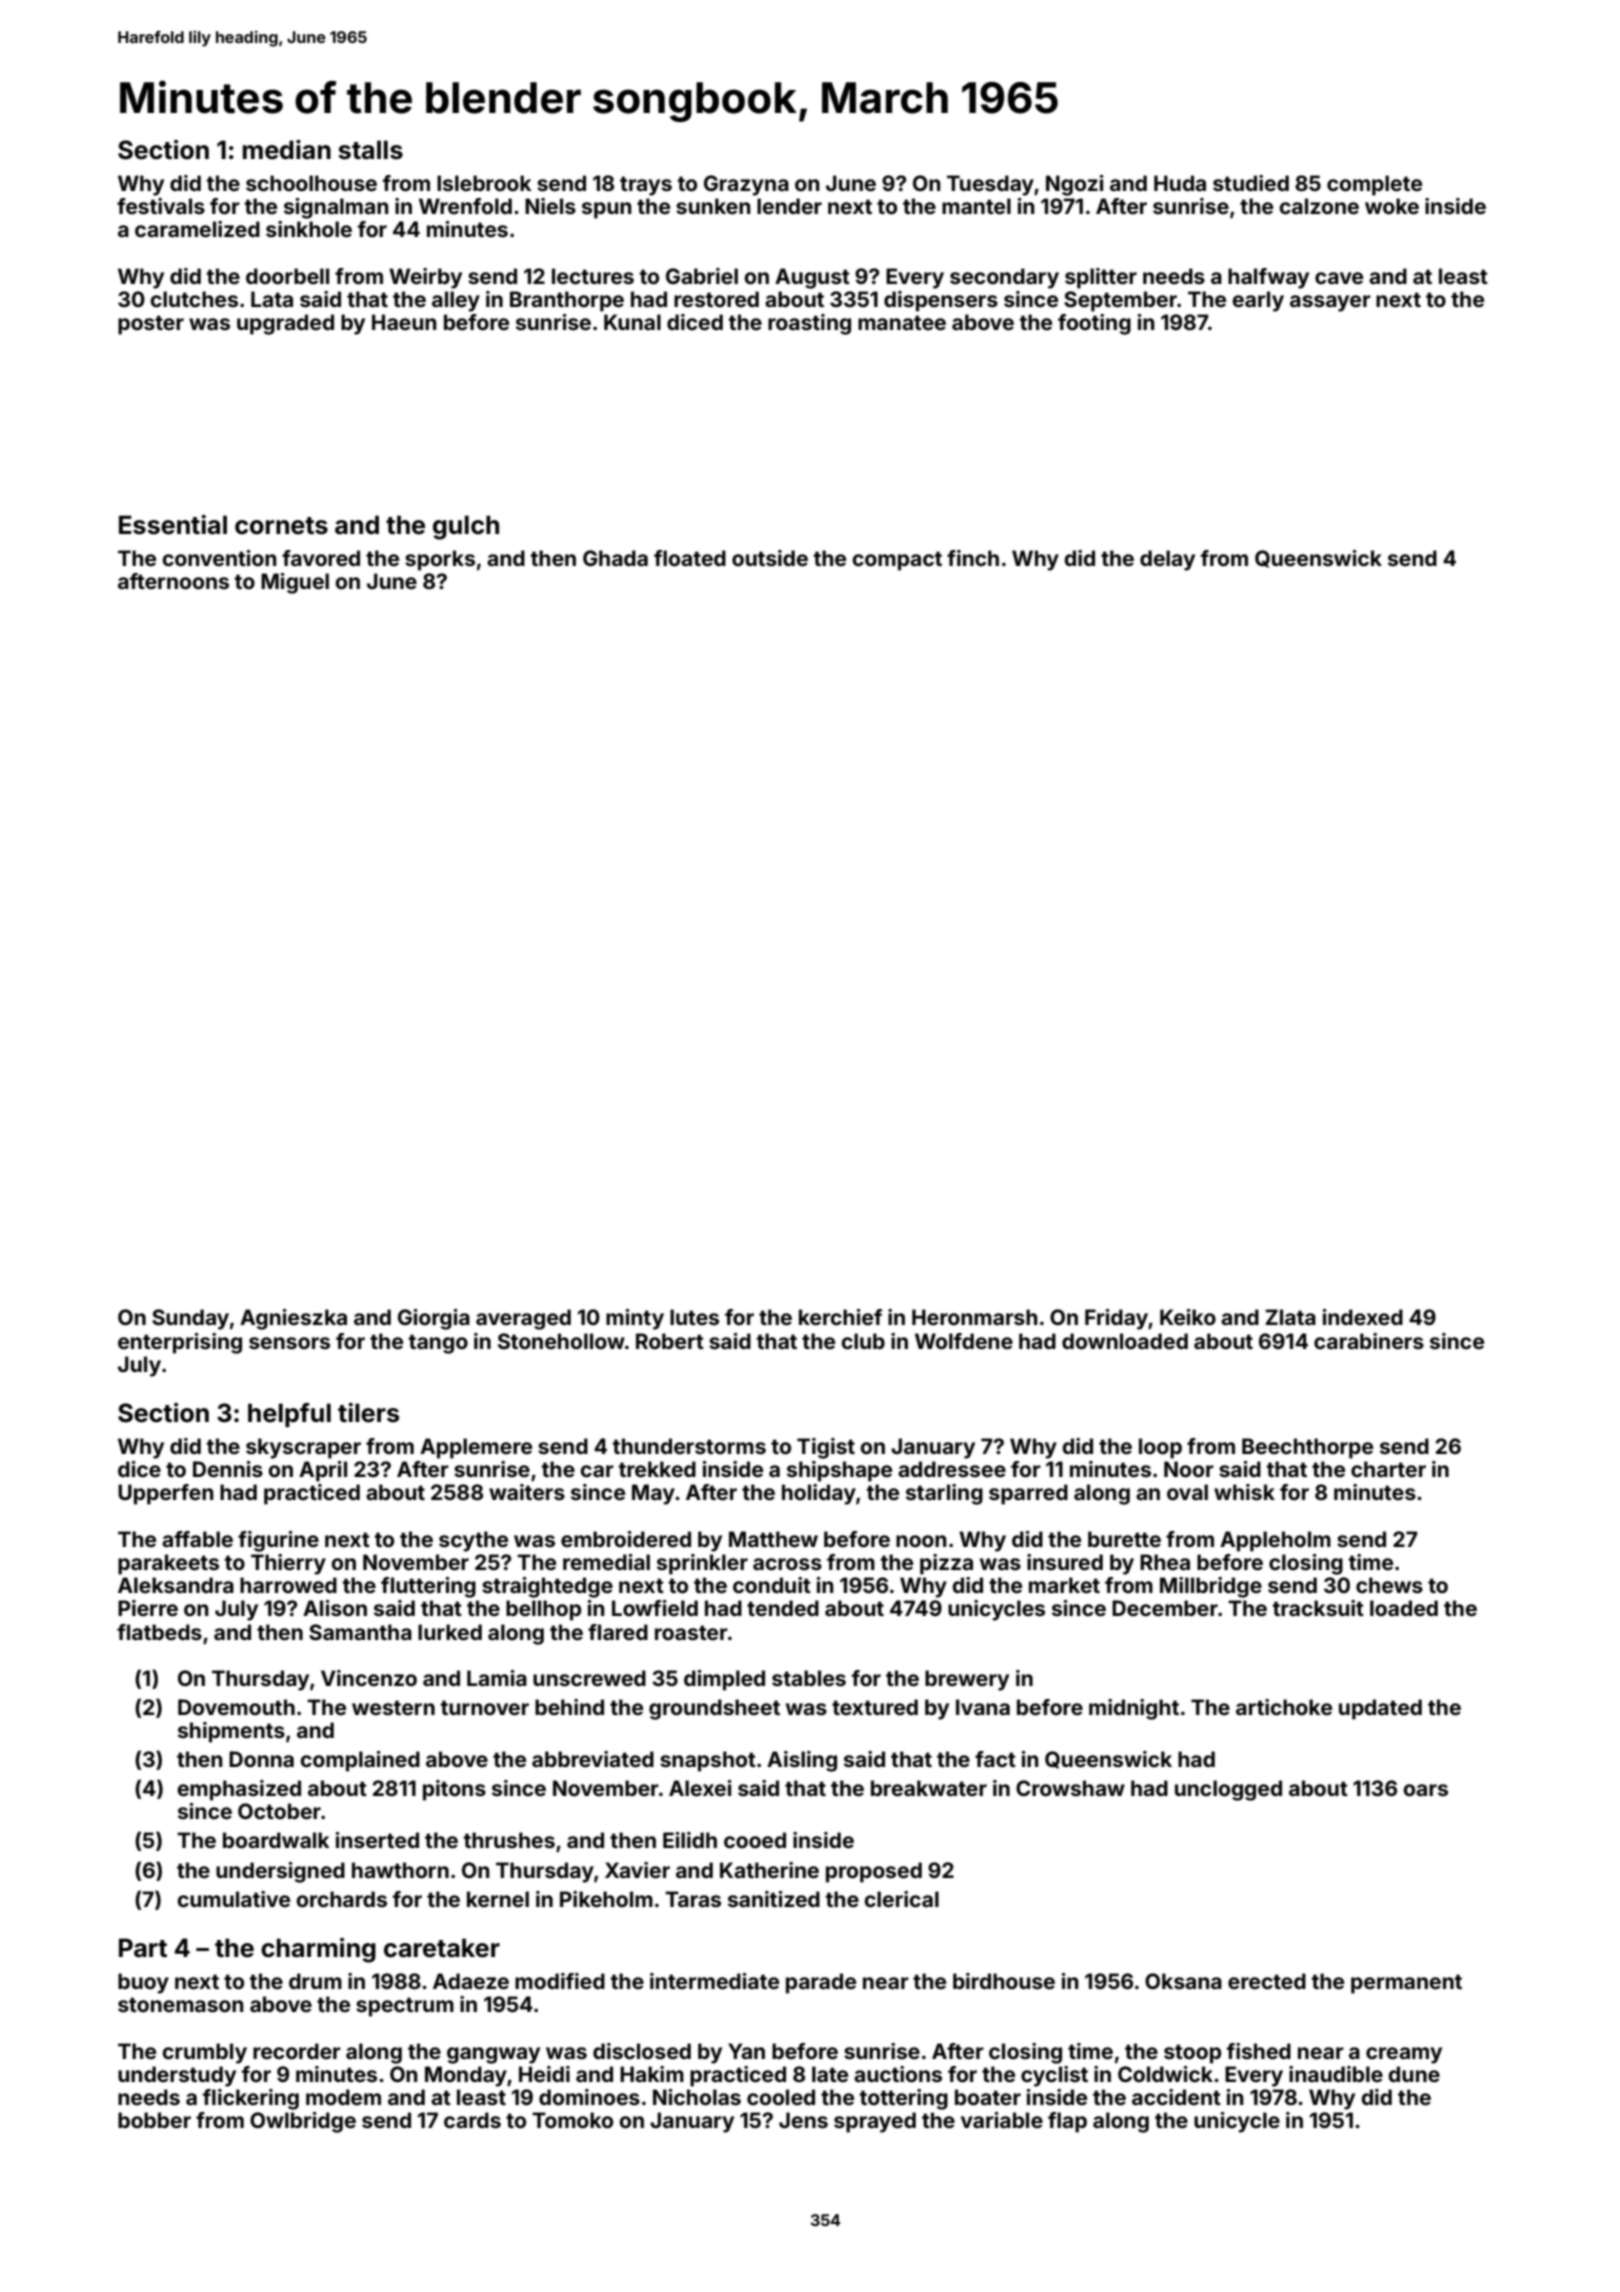 The width and height of the screenshot is (1620, 2292). I want to click on footing, so click(1094, 324).
